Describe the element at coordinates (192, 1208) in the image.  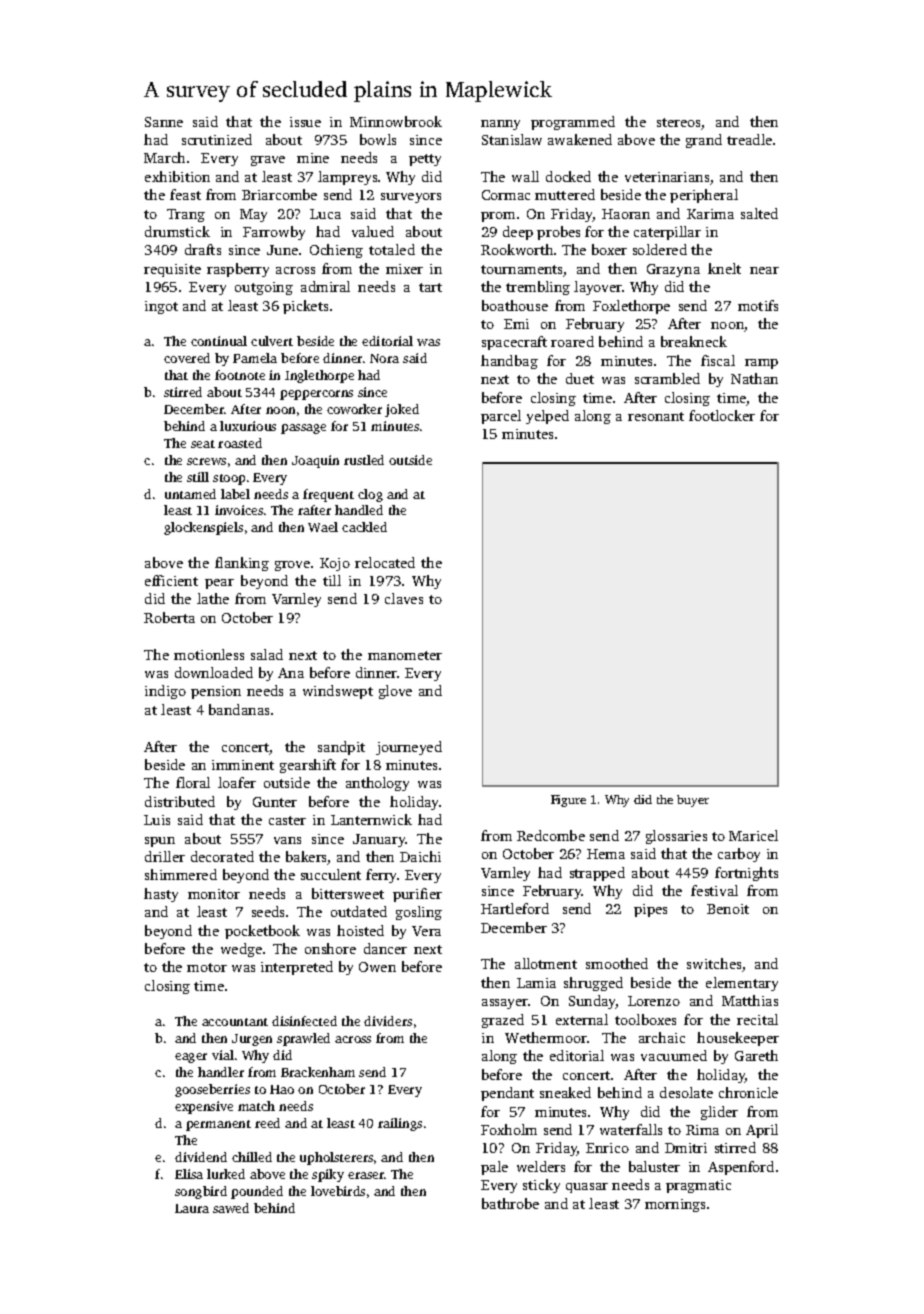
I see `Laura` at that location.
